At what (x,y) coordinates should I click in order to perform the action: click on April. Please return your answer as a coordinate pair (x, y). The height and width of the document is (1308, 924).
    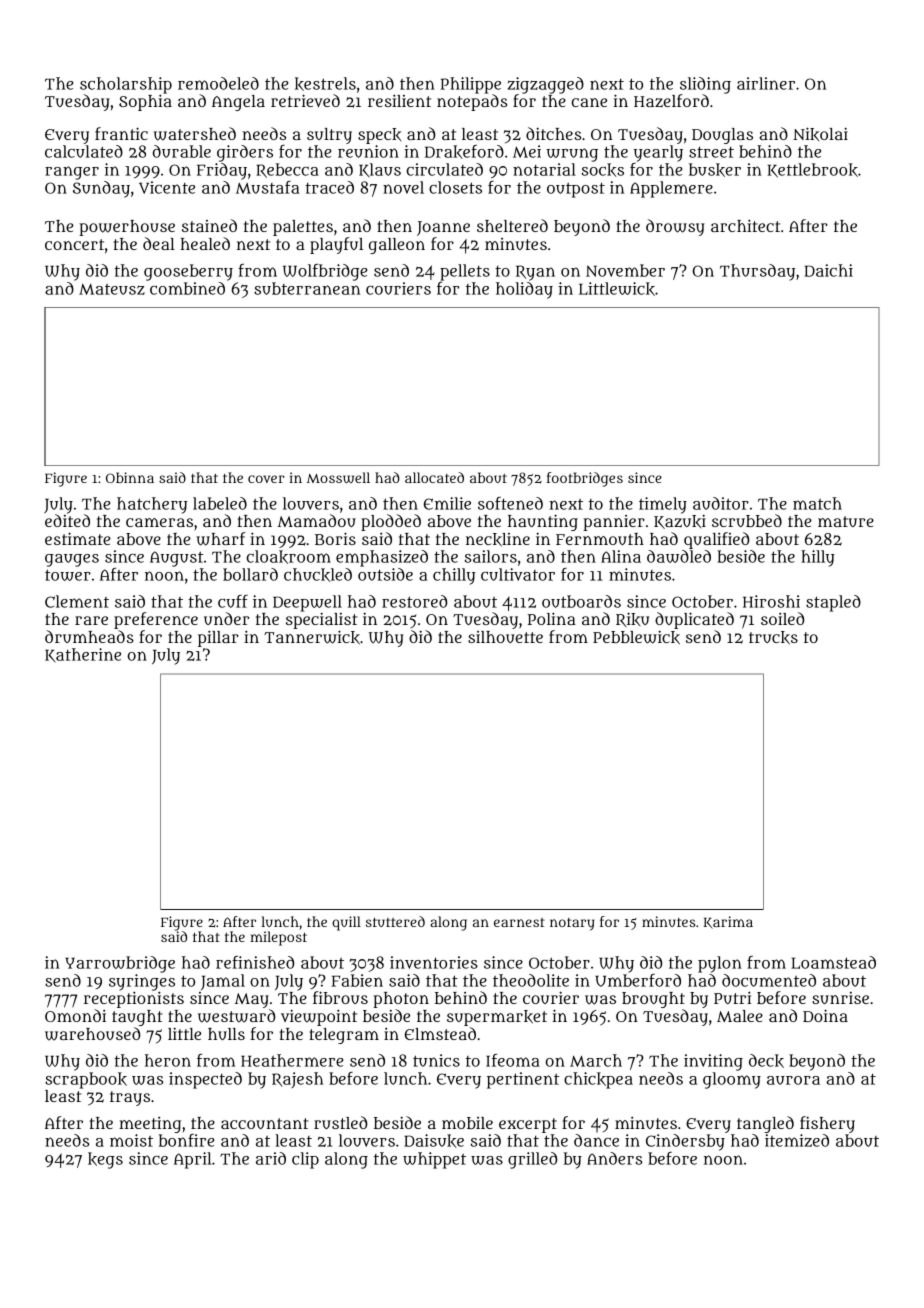
    Looking at the image, I should click on (193, 1160).
